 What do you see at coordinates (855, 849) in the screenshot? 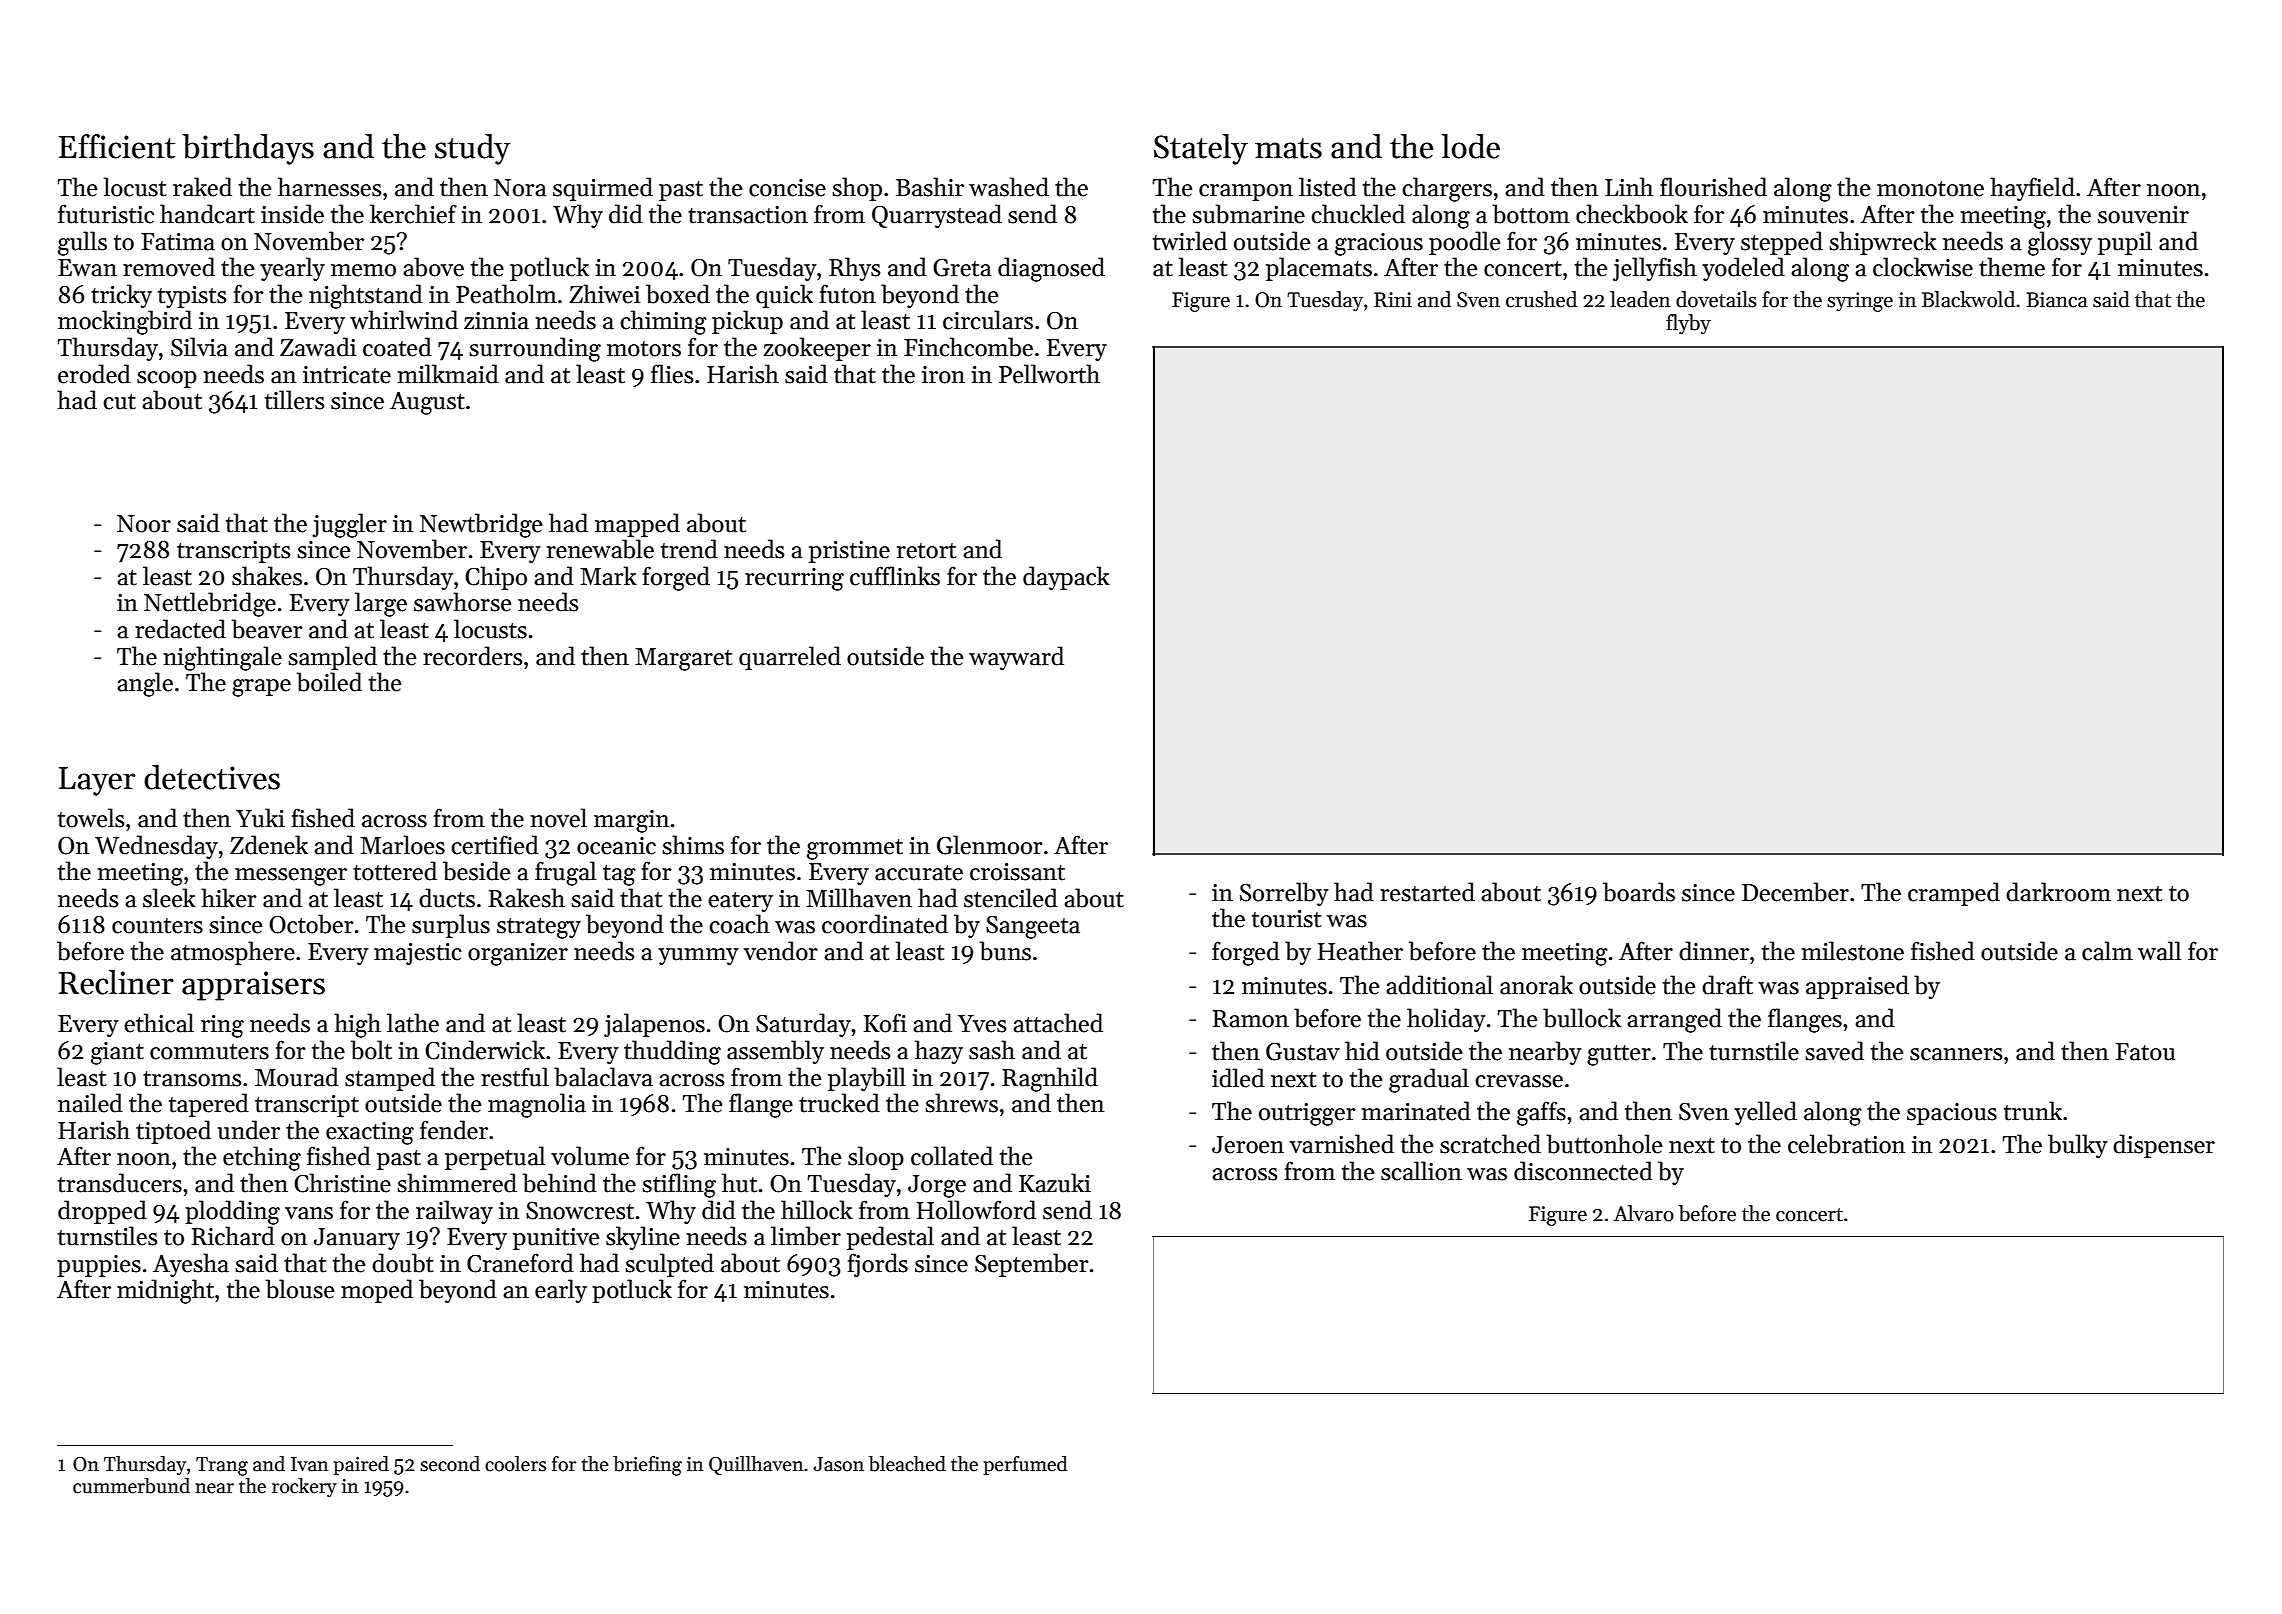
I see `grommet` at bounding box center [855, 849].
